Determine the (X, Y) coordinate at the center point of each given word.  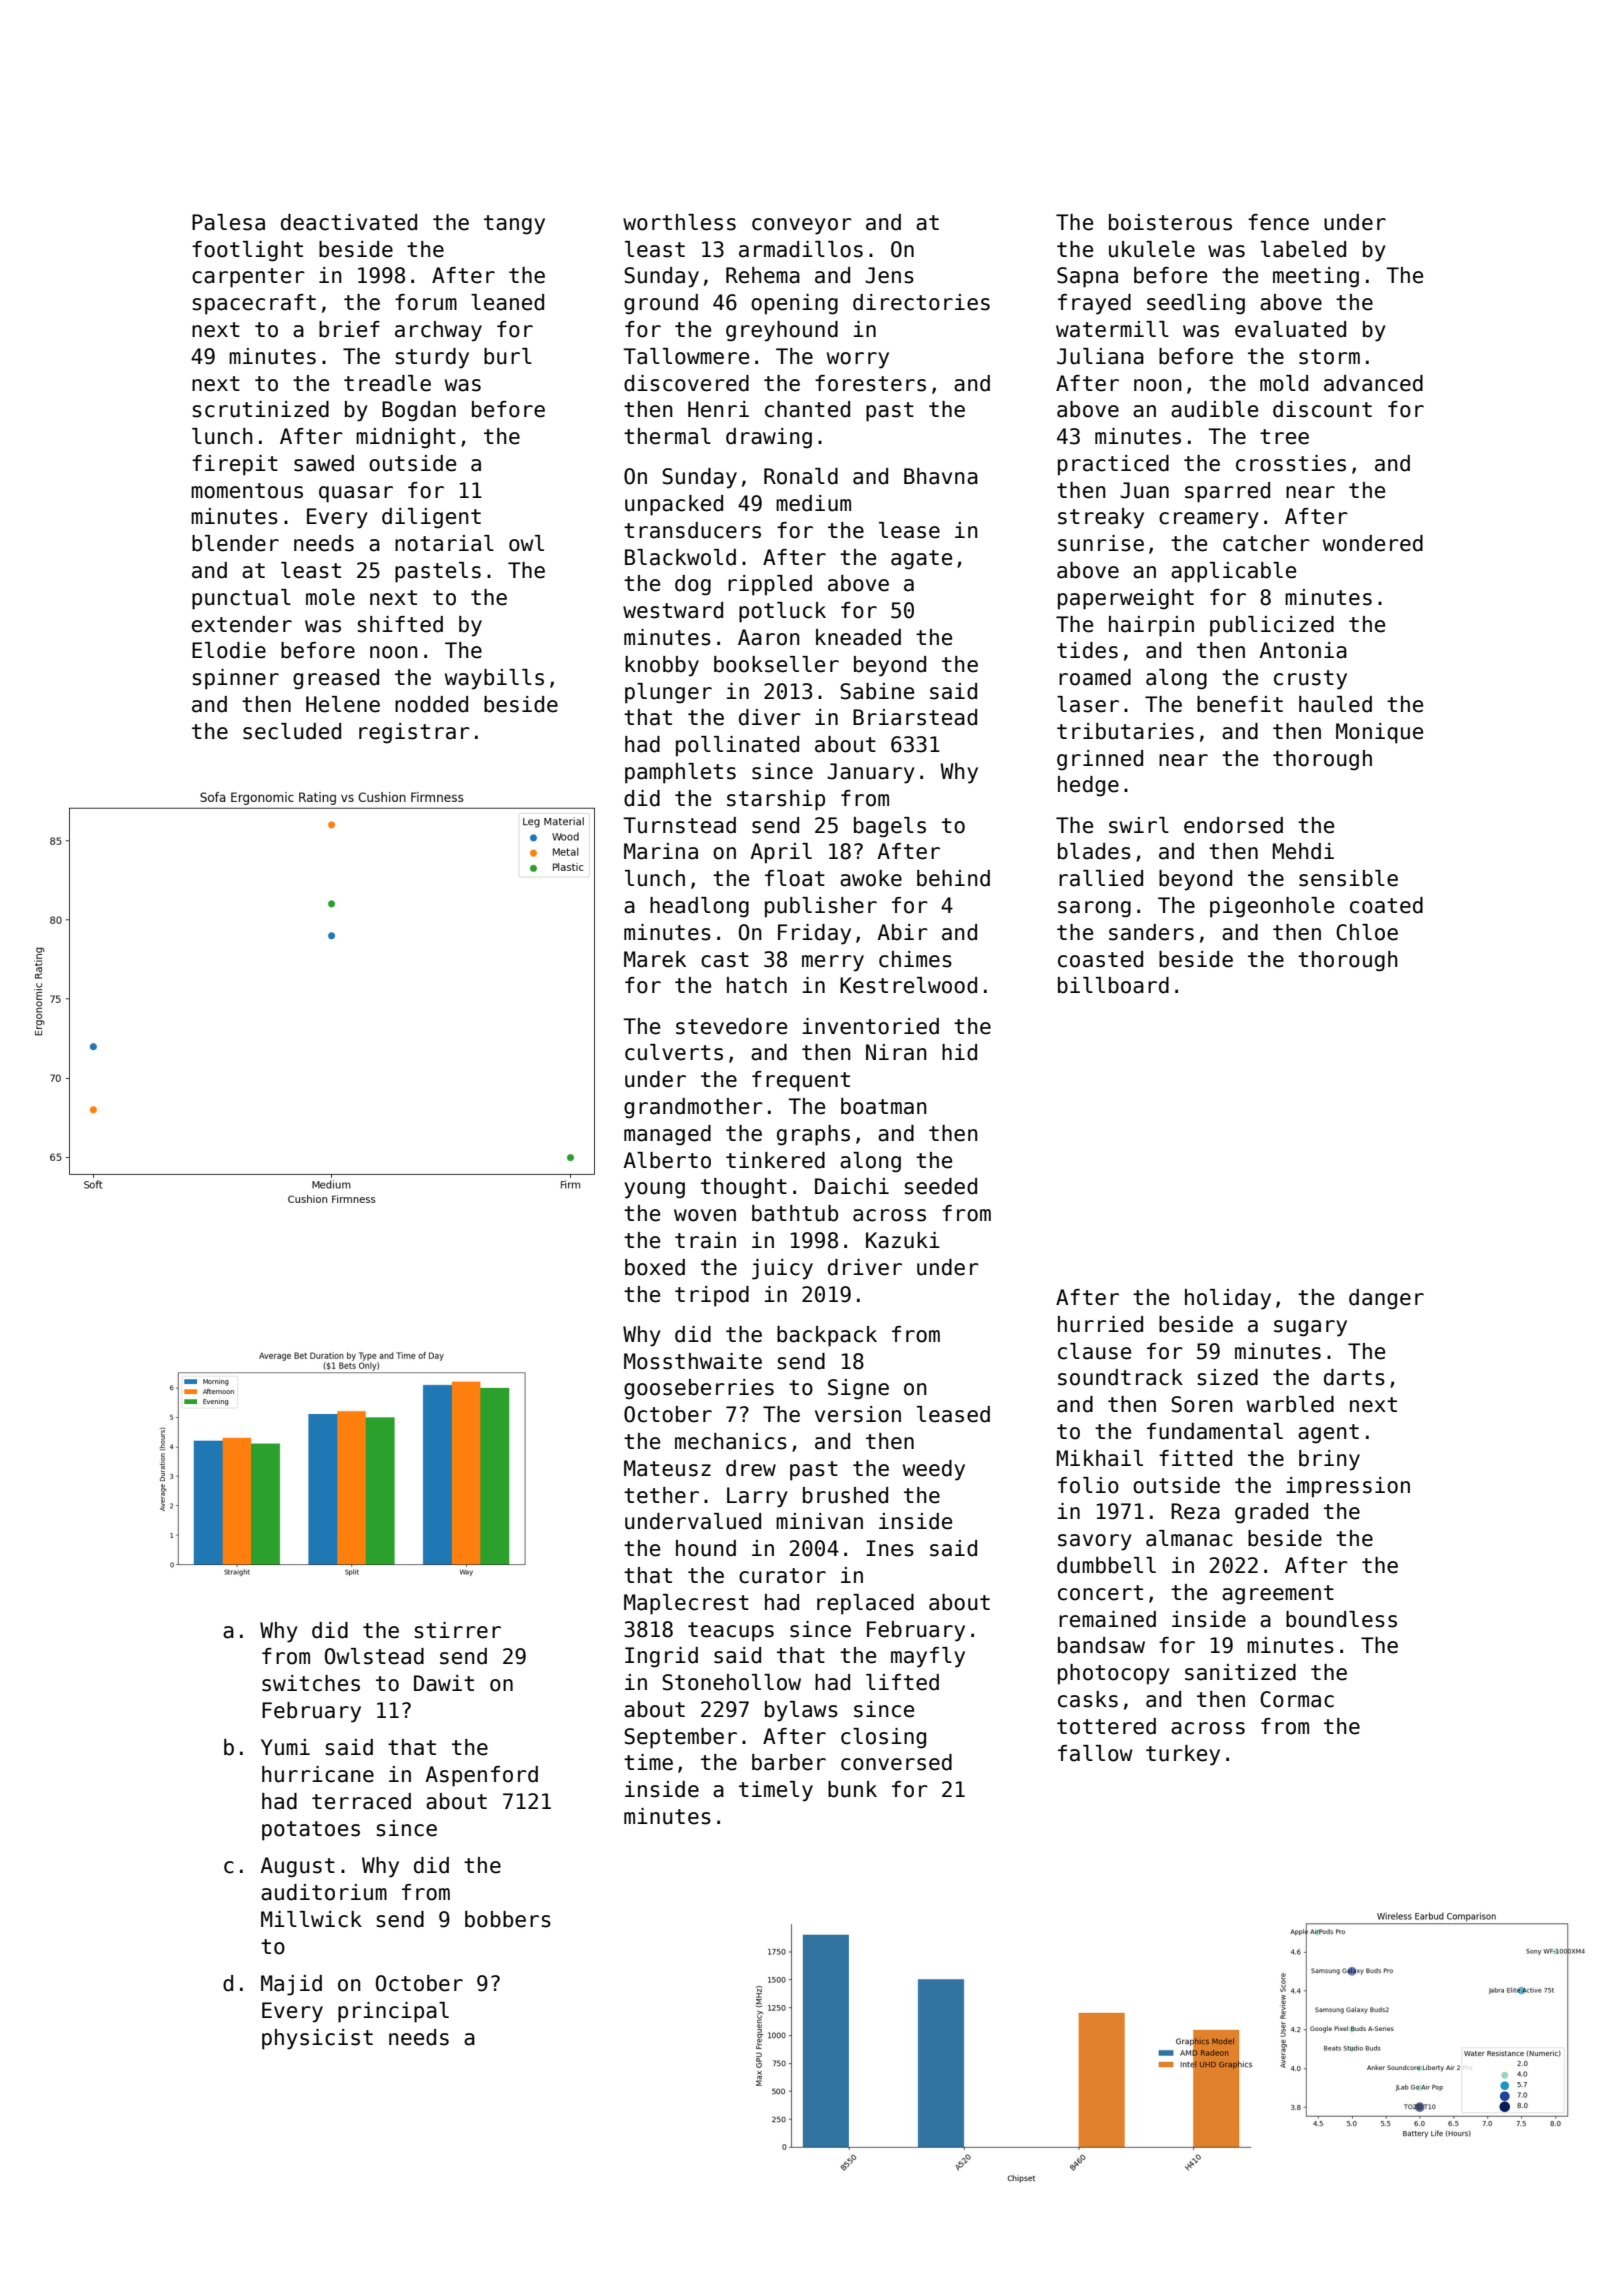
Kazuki (903, 1240)
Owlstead (374, 1656)
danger (1386, 1299)
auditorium (324, 1892)
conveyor (802, 226)
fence (1278, 222)
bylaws (801, 1711)
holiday (1228, 1299)
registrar (414, 733)
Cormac (1297, 1699)
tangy (514, 225)
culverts (674, 1052)
